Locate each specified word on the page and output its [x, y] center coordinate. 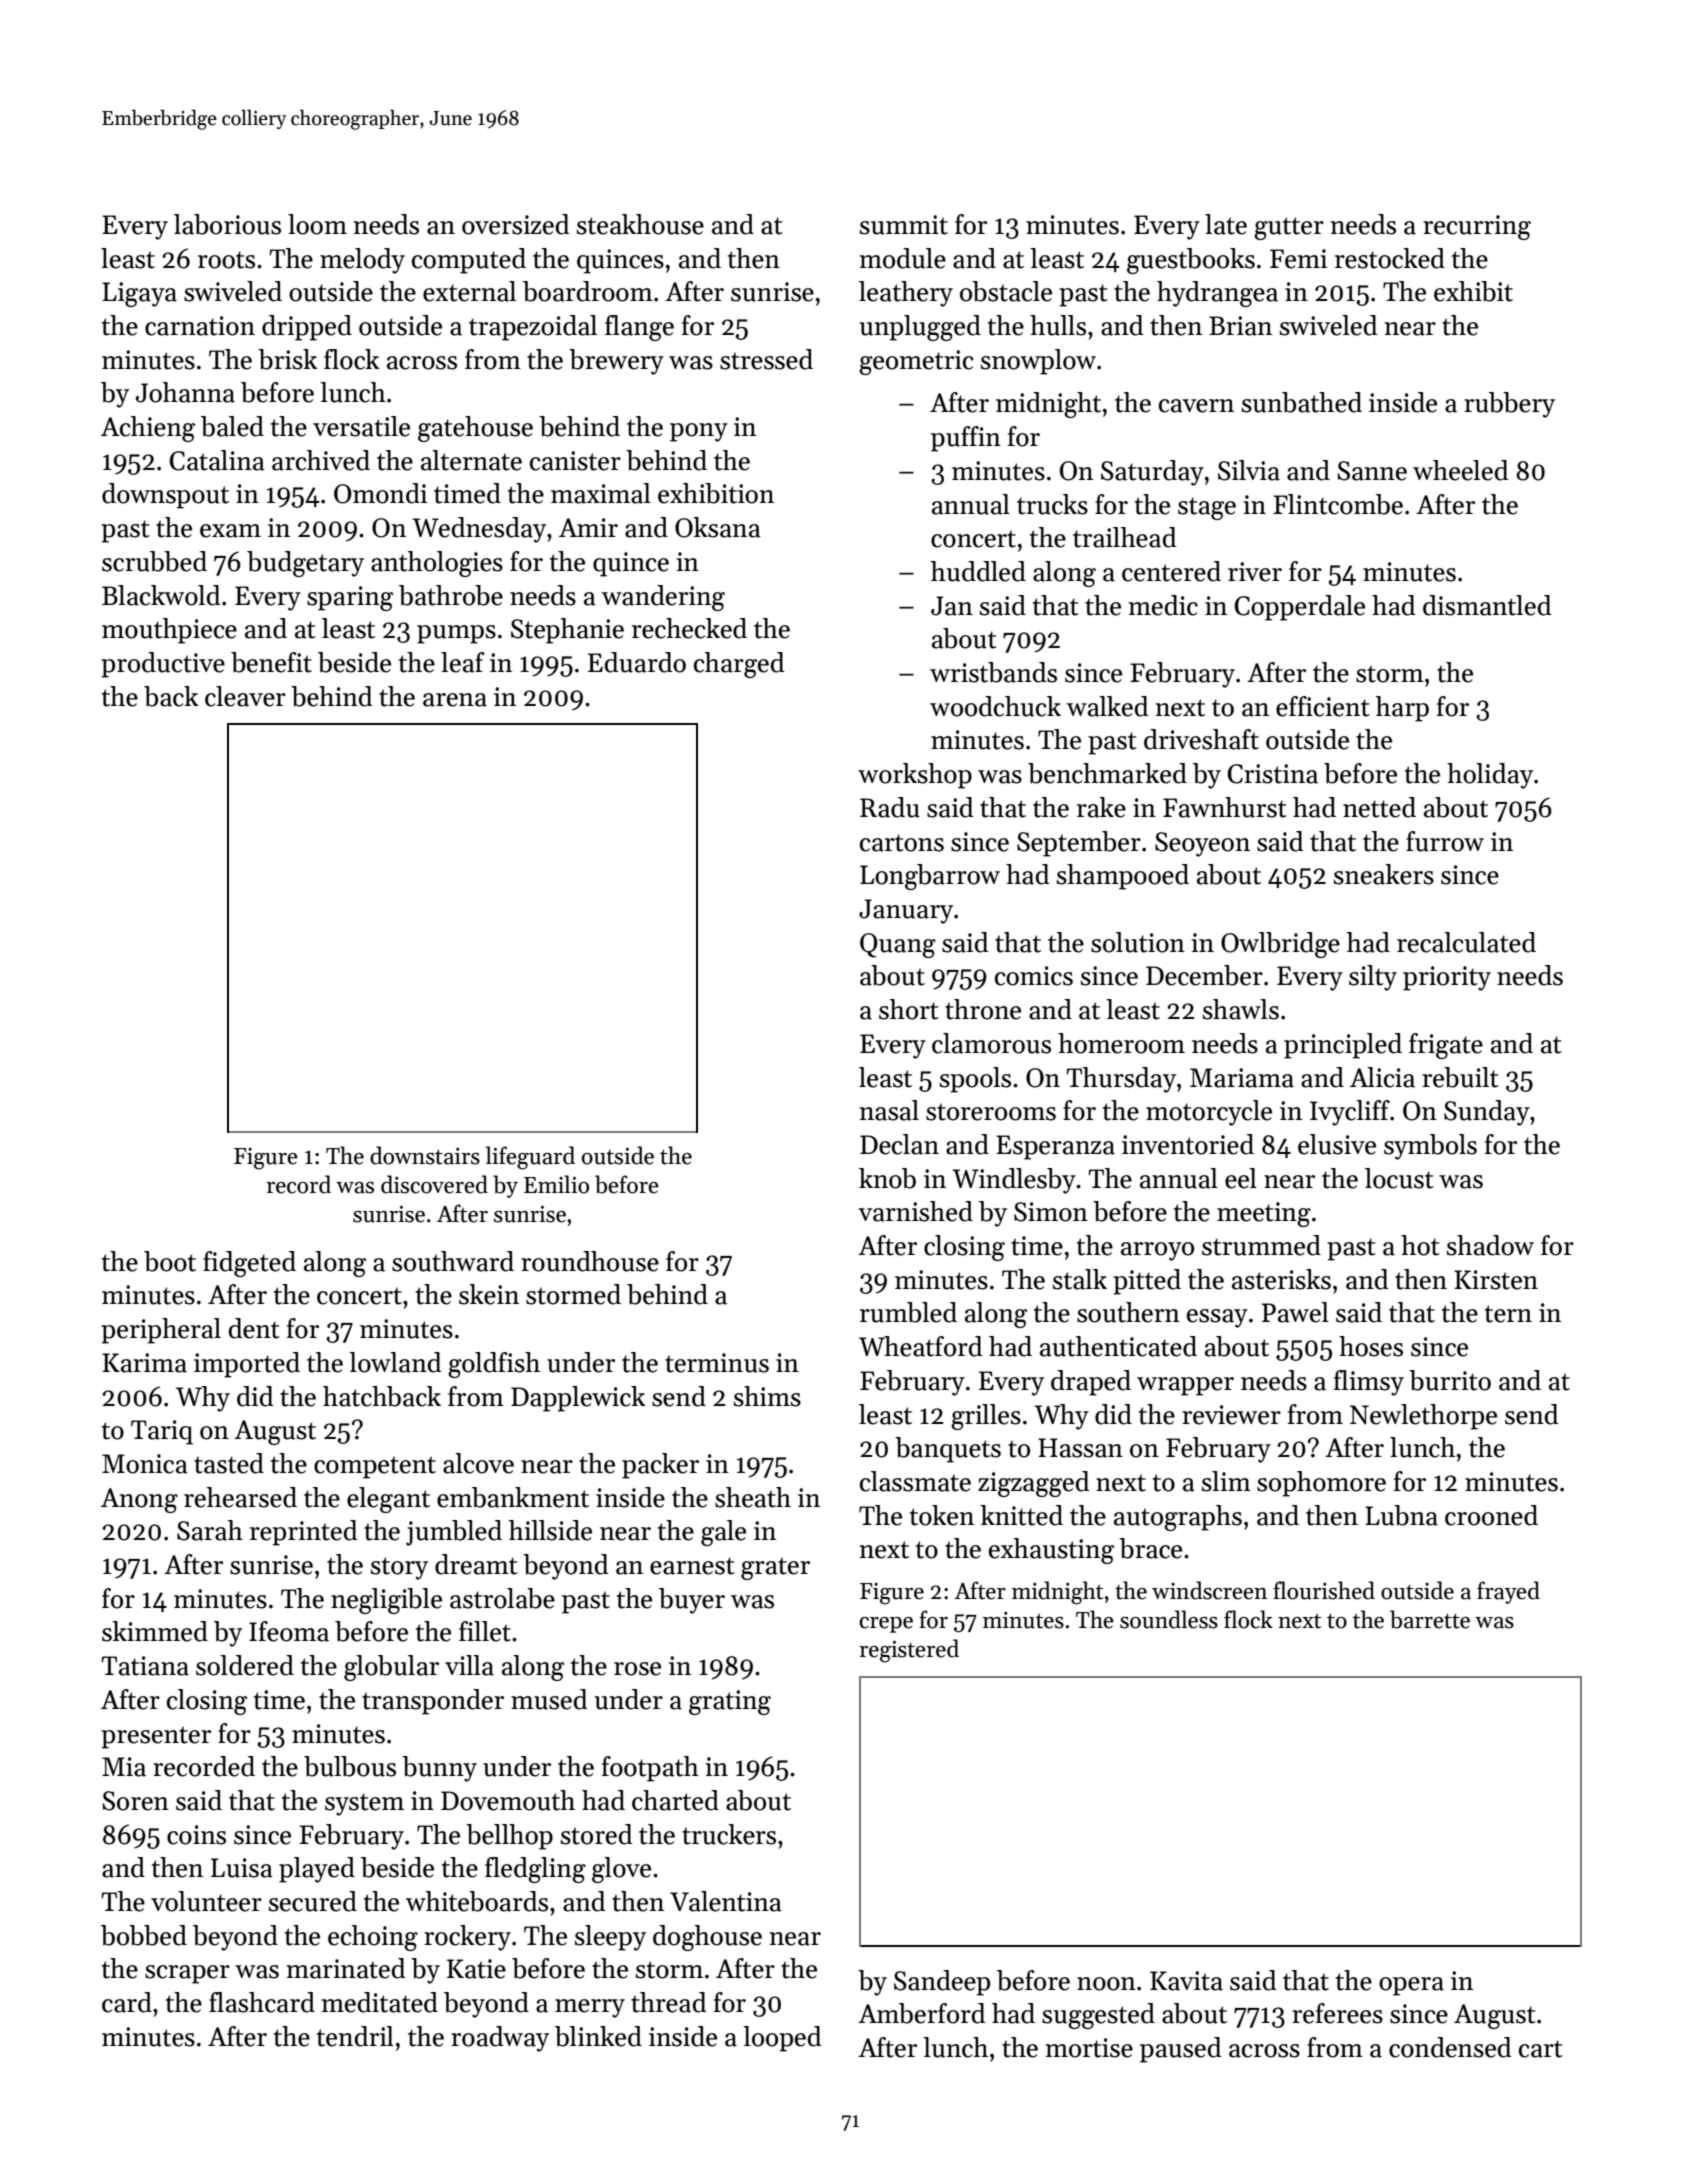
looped [782, 2039]
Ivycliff [1350, 1113]
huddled [978, 571]
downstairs [425, 1155]
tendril [355, 2036]
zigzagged [1033, 1484]
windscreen [1209, 1590]
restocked [1390, 258]
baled [232, 426]
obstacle [1006, 291]
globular [391, 1668]
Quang [898, 945]
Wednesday [479, 530]
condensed [1450, 2047]
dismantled [1487, 605]
